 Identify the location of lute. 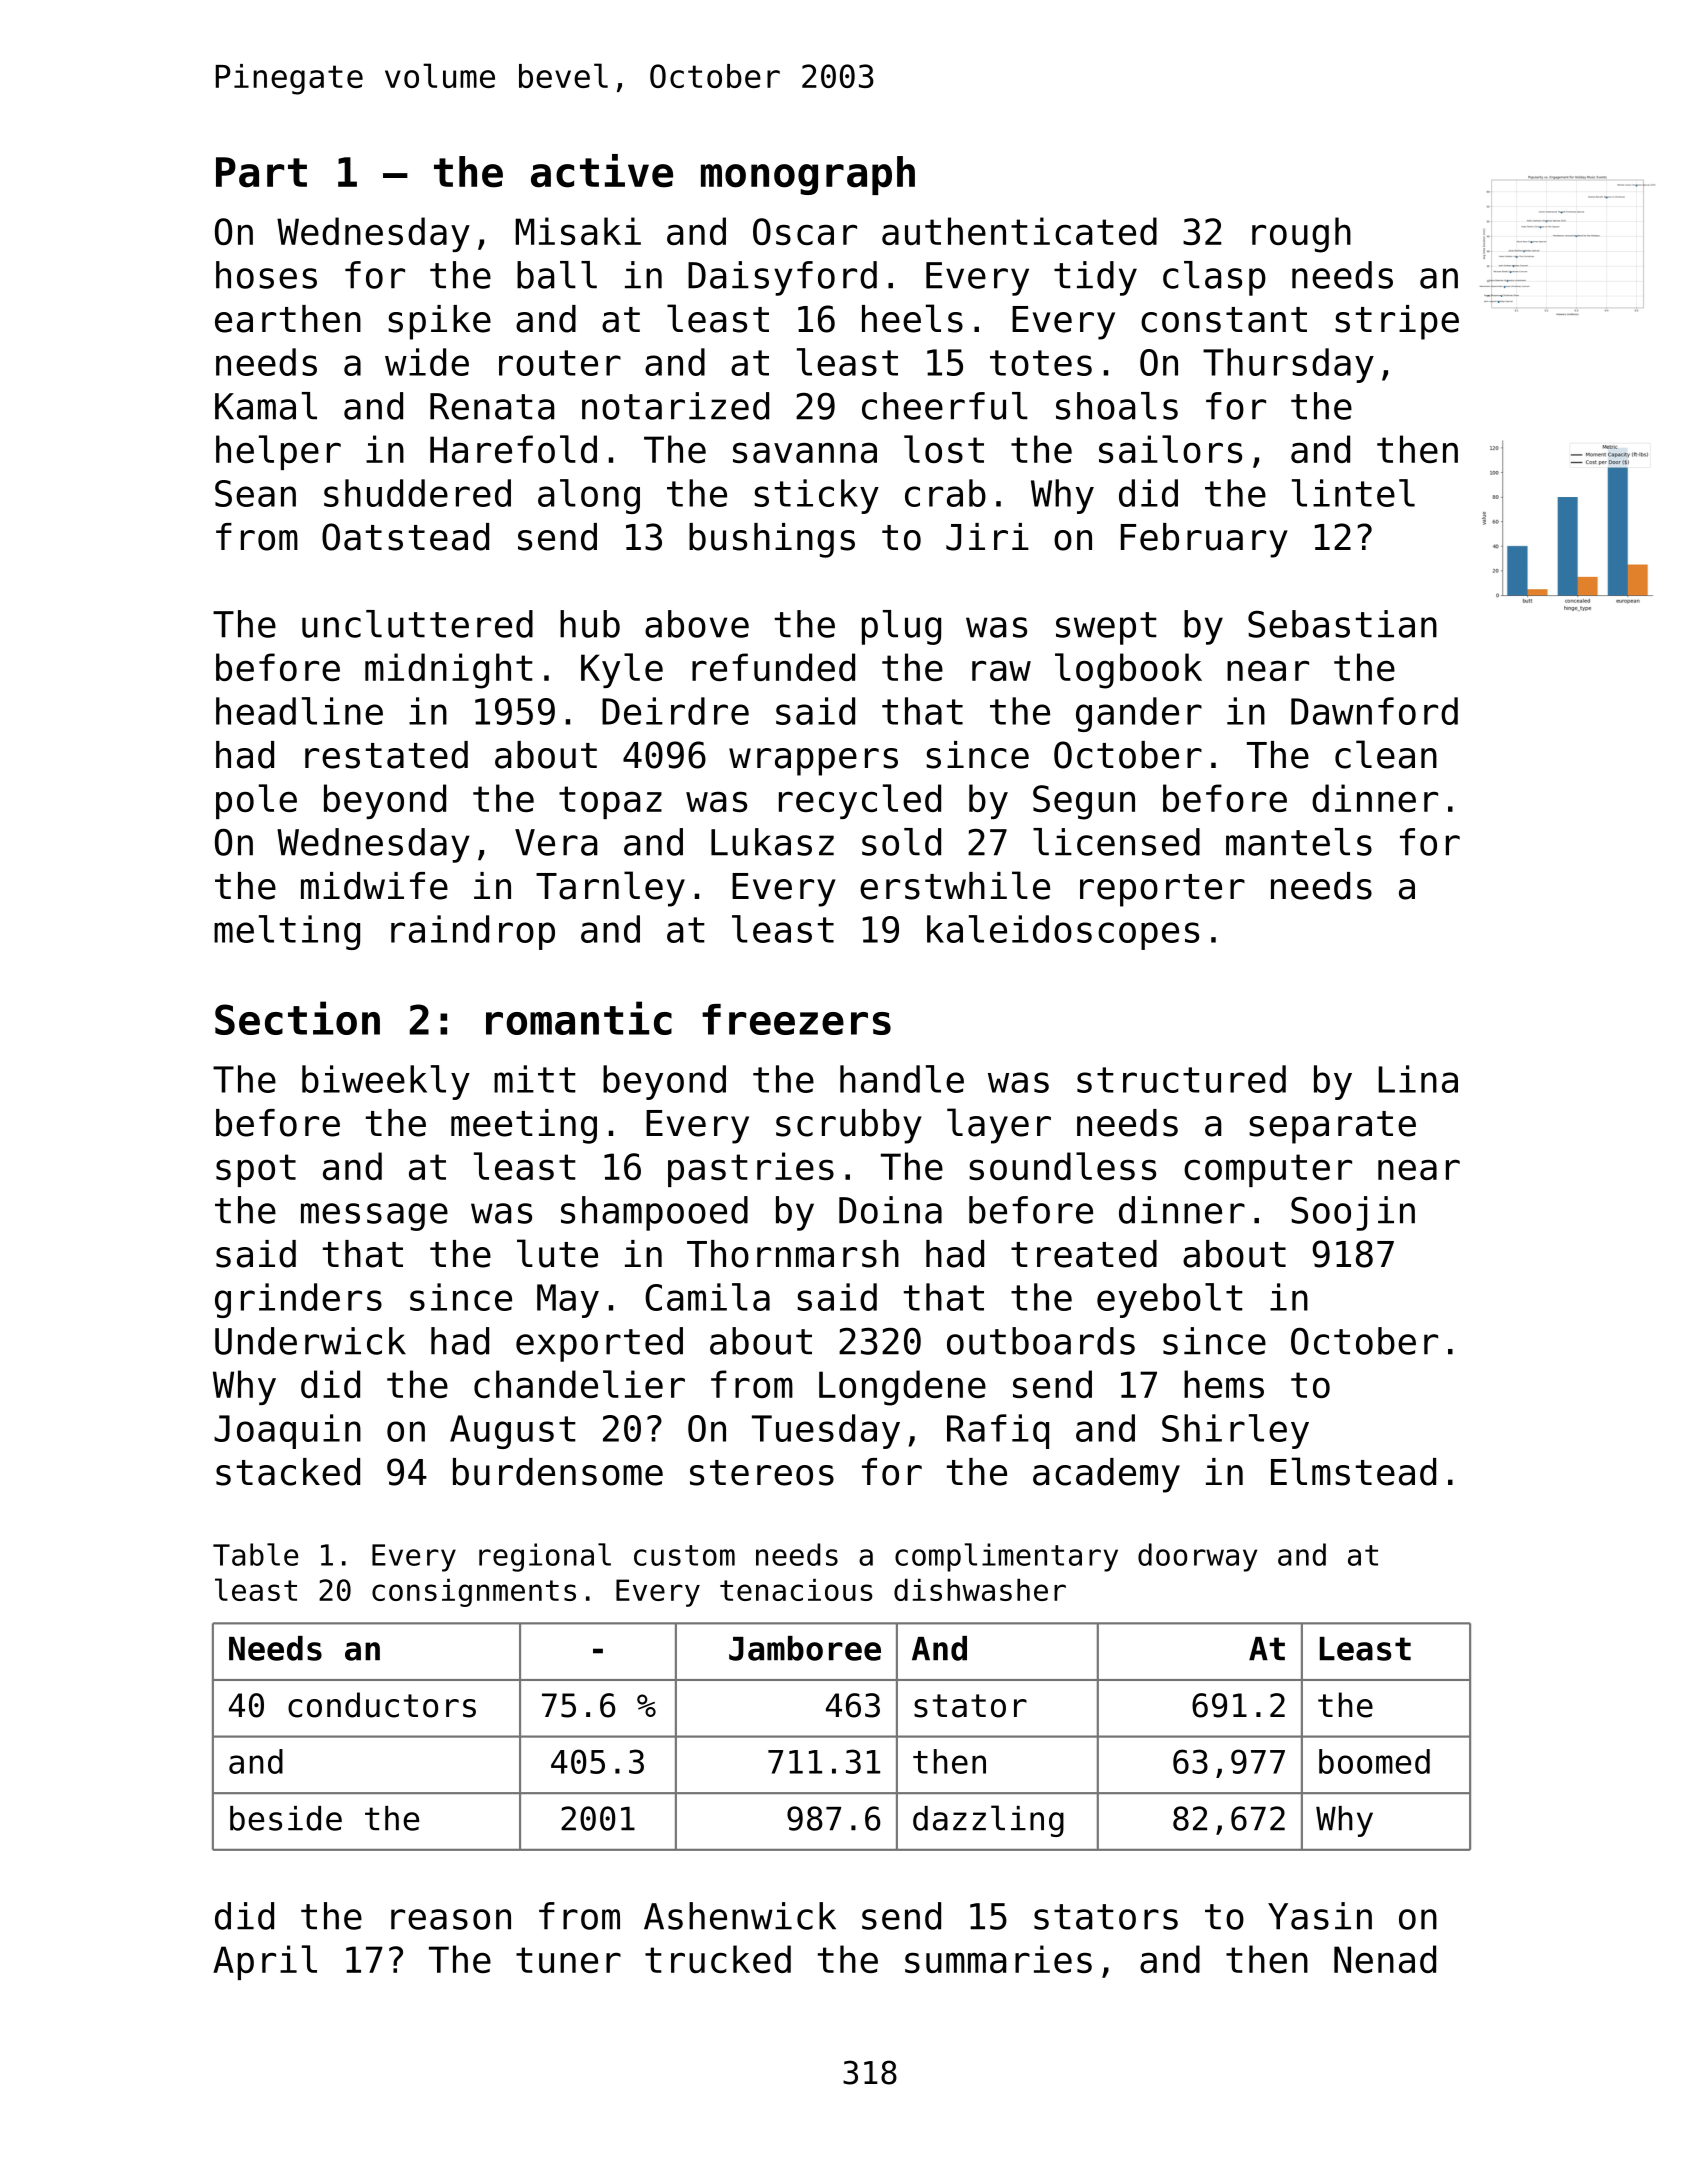
(557, 1253).
